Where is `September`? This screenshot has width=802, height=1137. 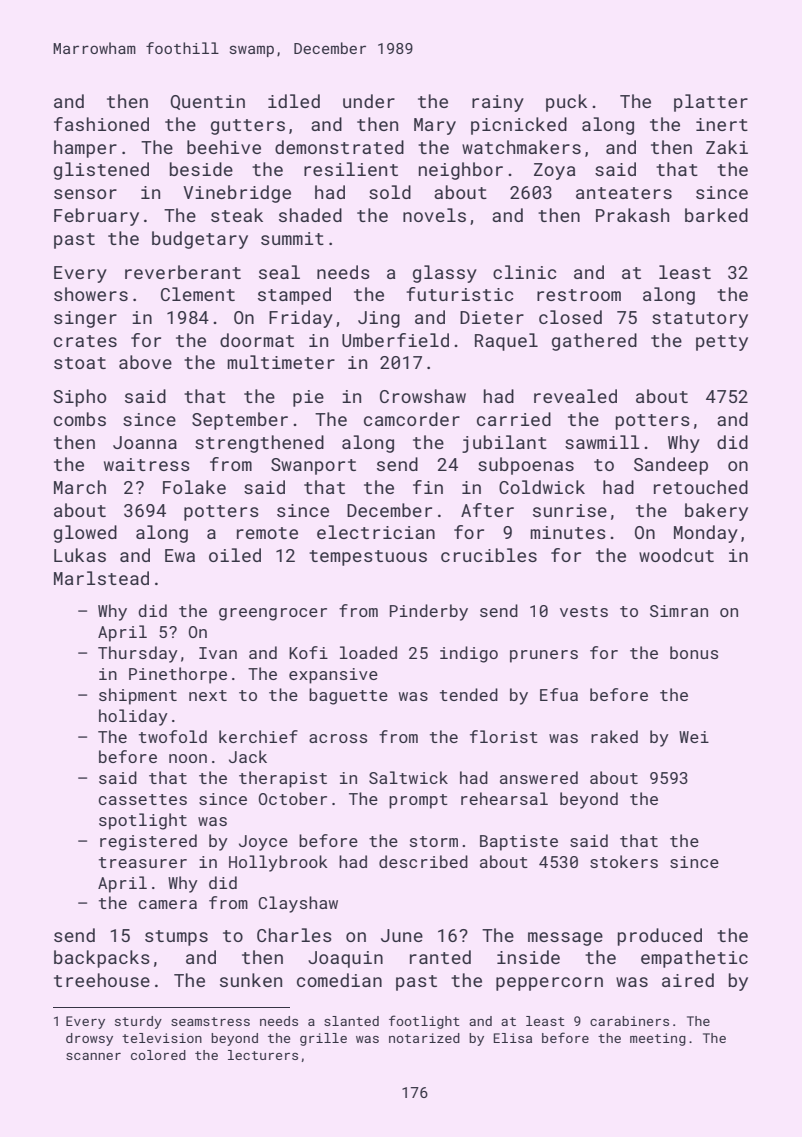 September is located at coordinates (240, 421).
